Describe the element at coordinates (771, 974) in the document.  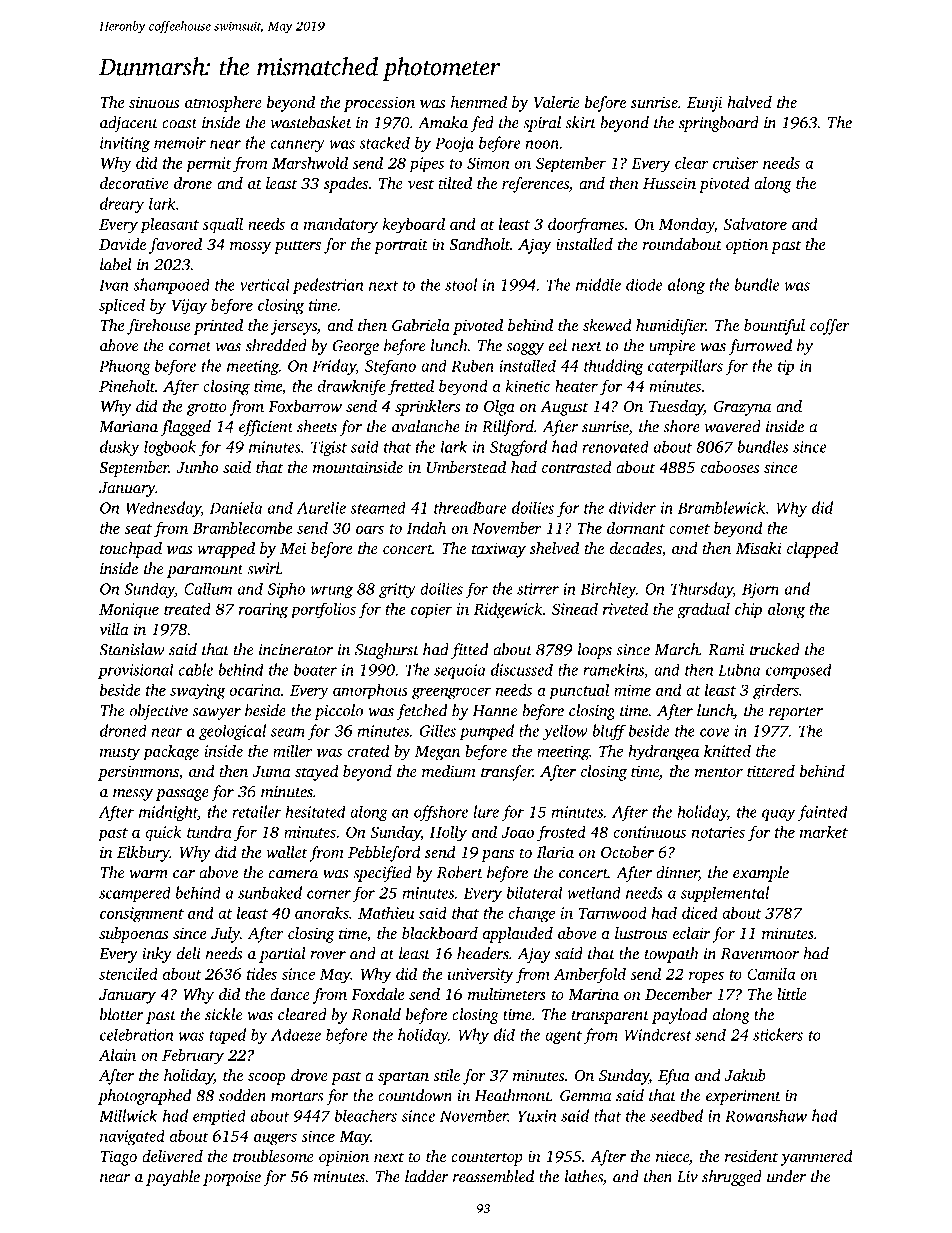
I see `Camila` at that location.
